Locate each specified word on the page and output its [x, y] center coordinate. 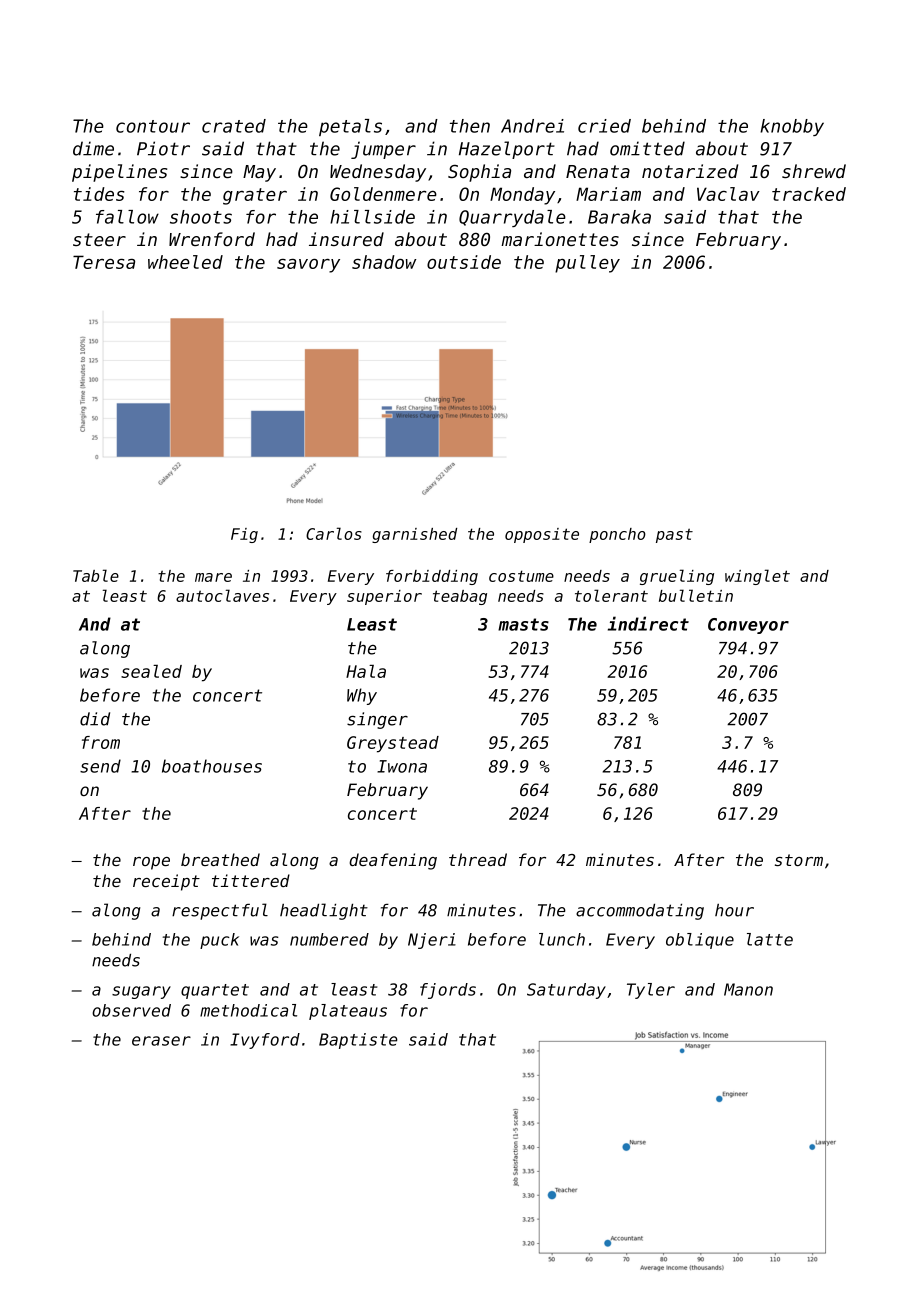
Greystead [393, 744]
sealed [151, 671]
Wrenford [212, 239]
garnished [414, 535]
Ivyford [265, 1041]
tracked [809, 194]
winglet [757, 577]
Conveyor [748, 626]
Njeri [432, 941]
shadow [384, 262]
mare [213, 577]
